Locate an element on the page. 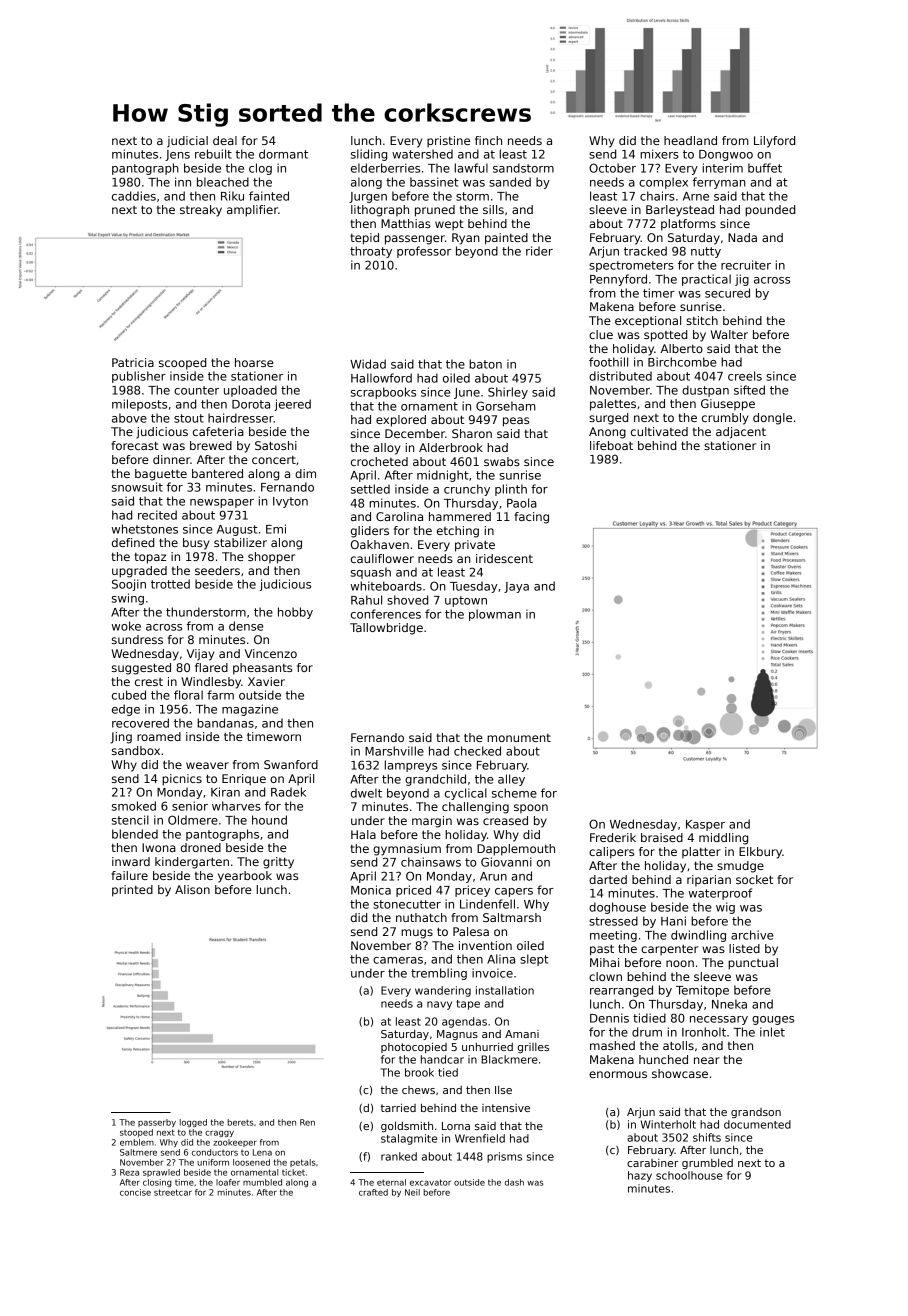 The height and width of the image is (1316, 908). drum is located at coordinates (647, 1032).
